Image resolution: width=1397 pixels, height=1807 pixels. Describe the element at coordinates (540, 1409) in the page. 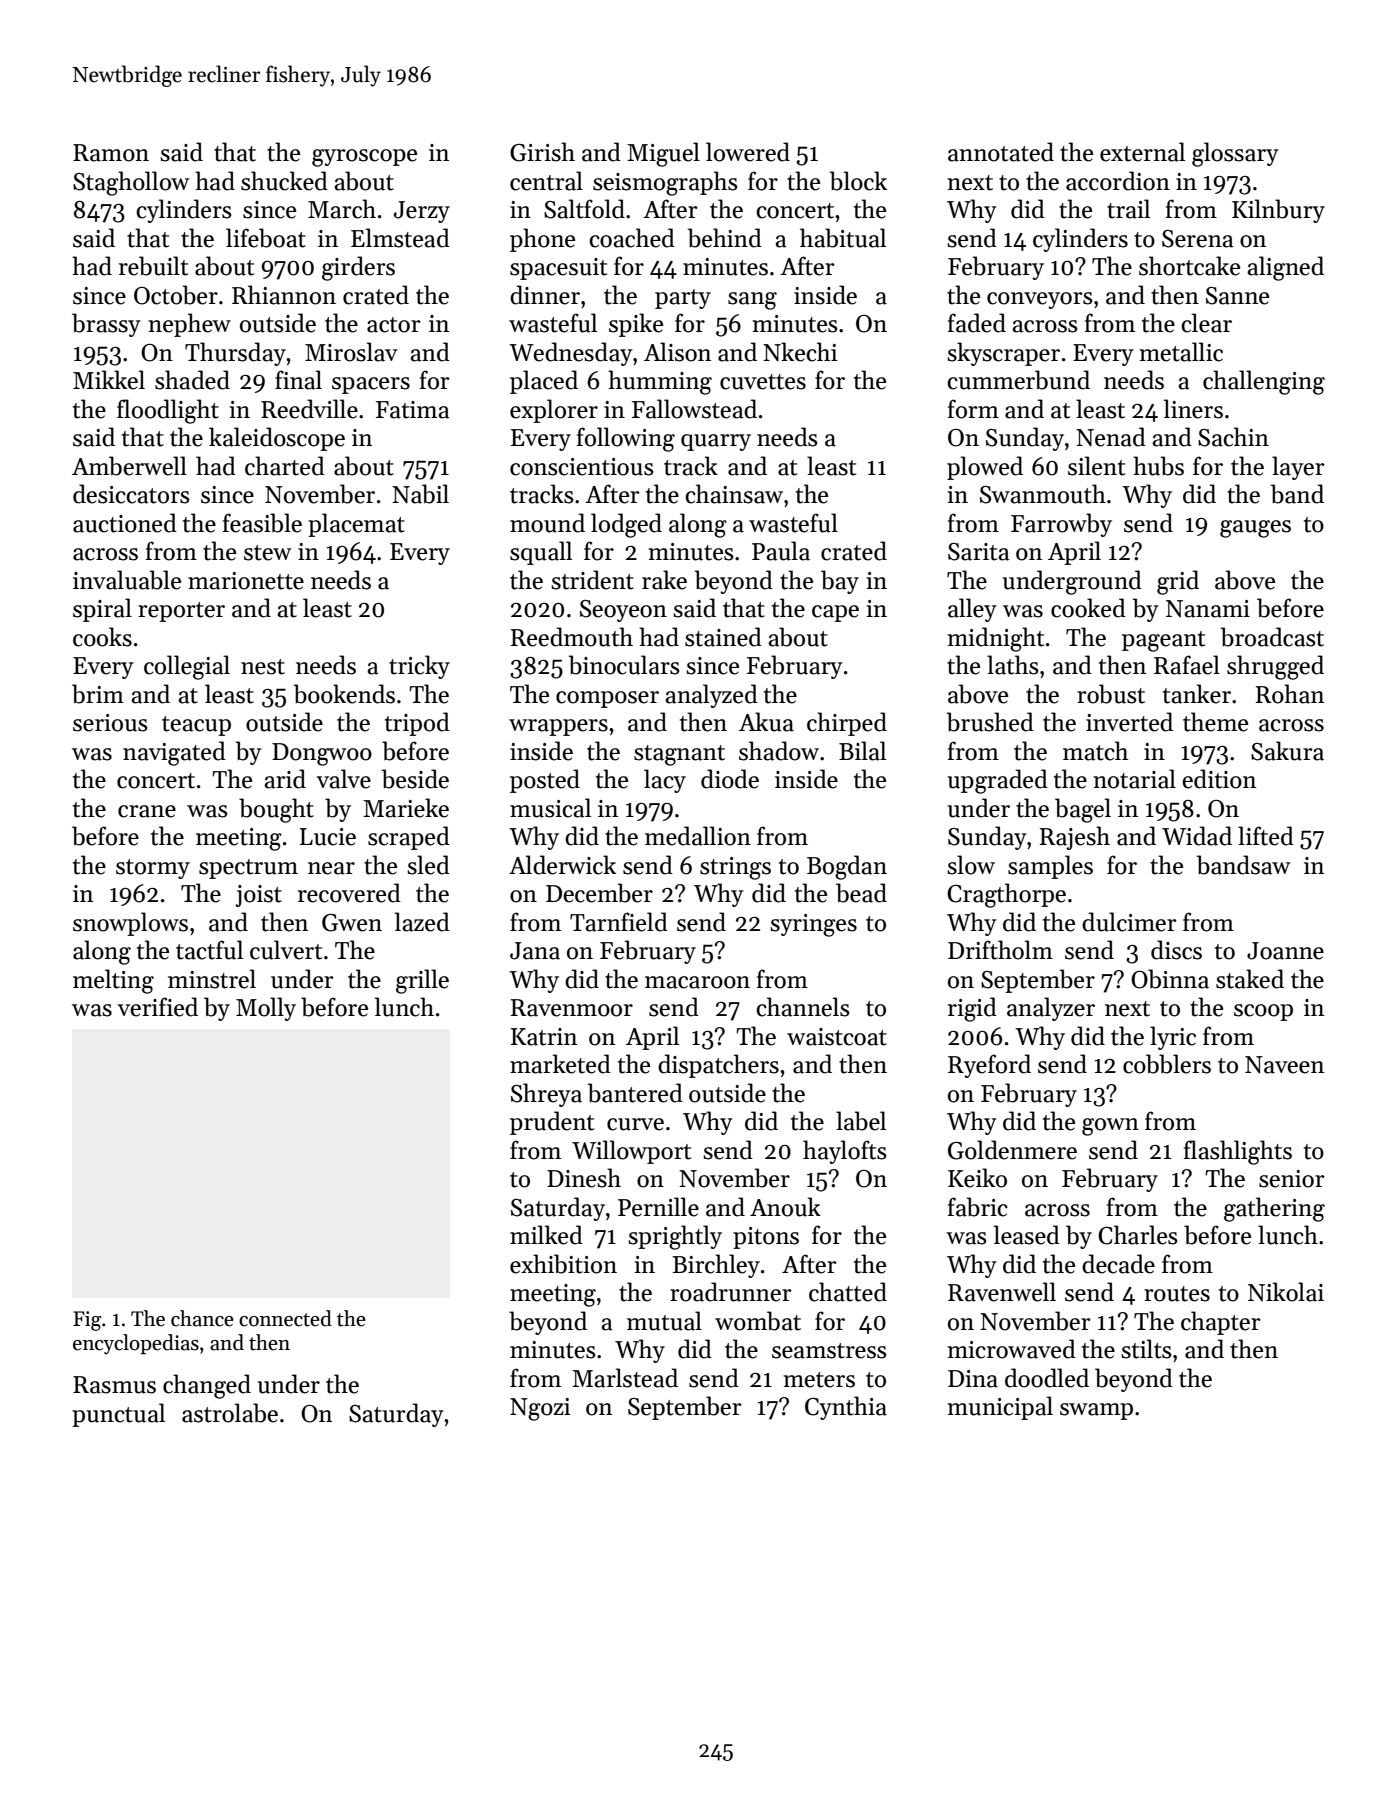

I see `Ngozi` at that location.
